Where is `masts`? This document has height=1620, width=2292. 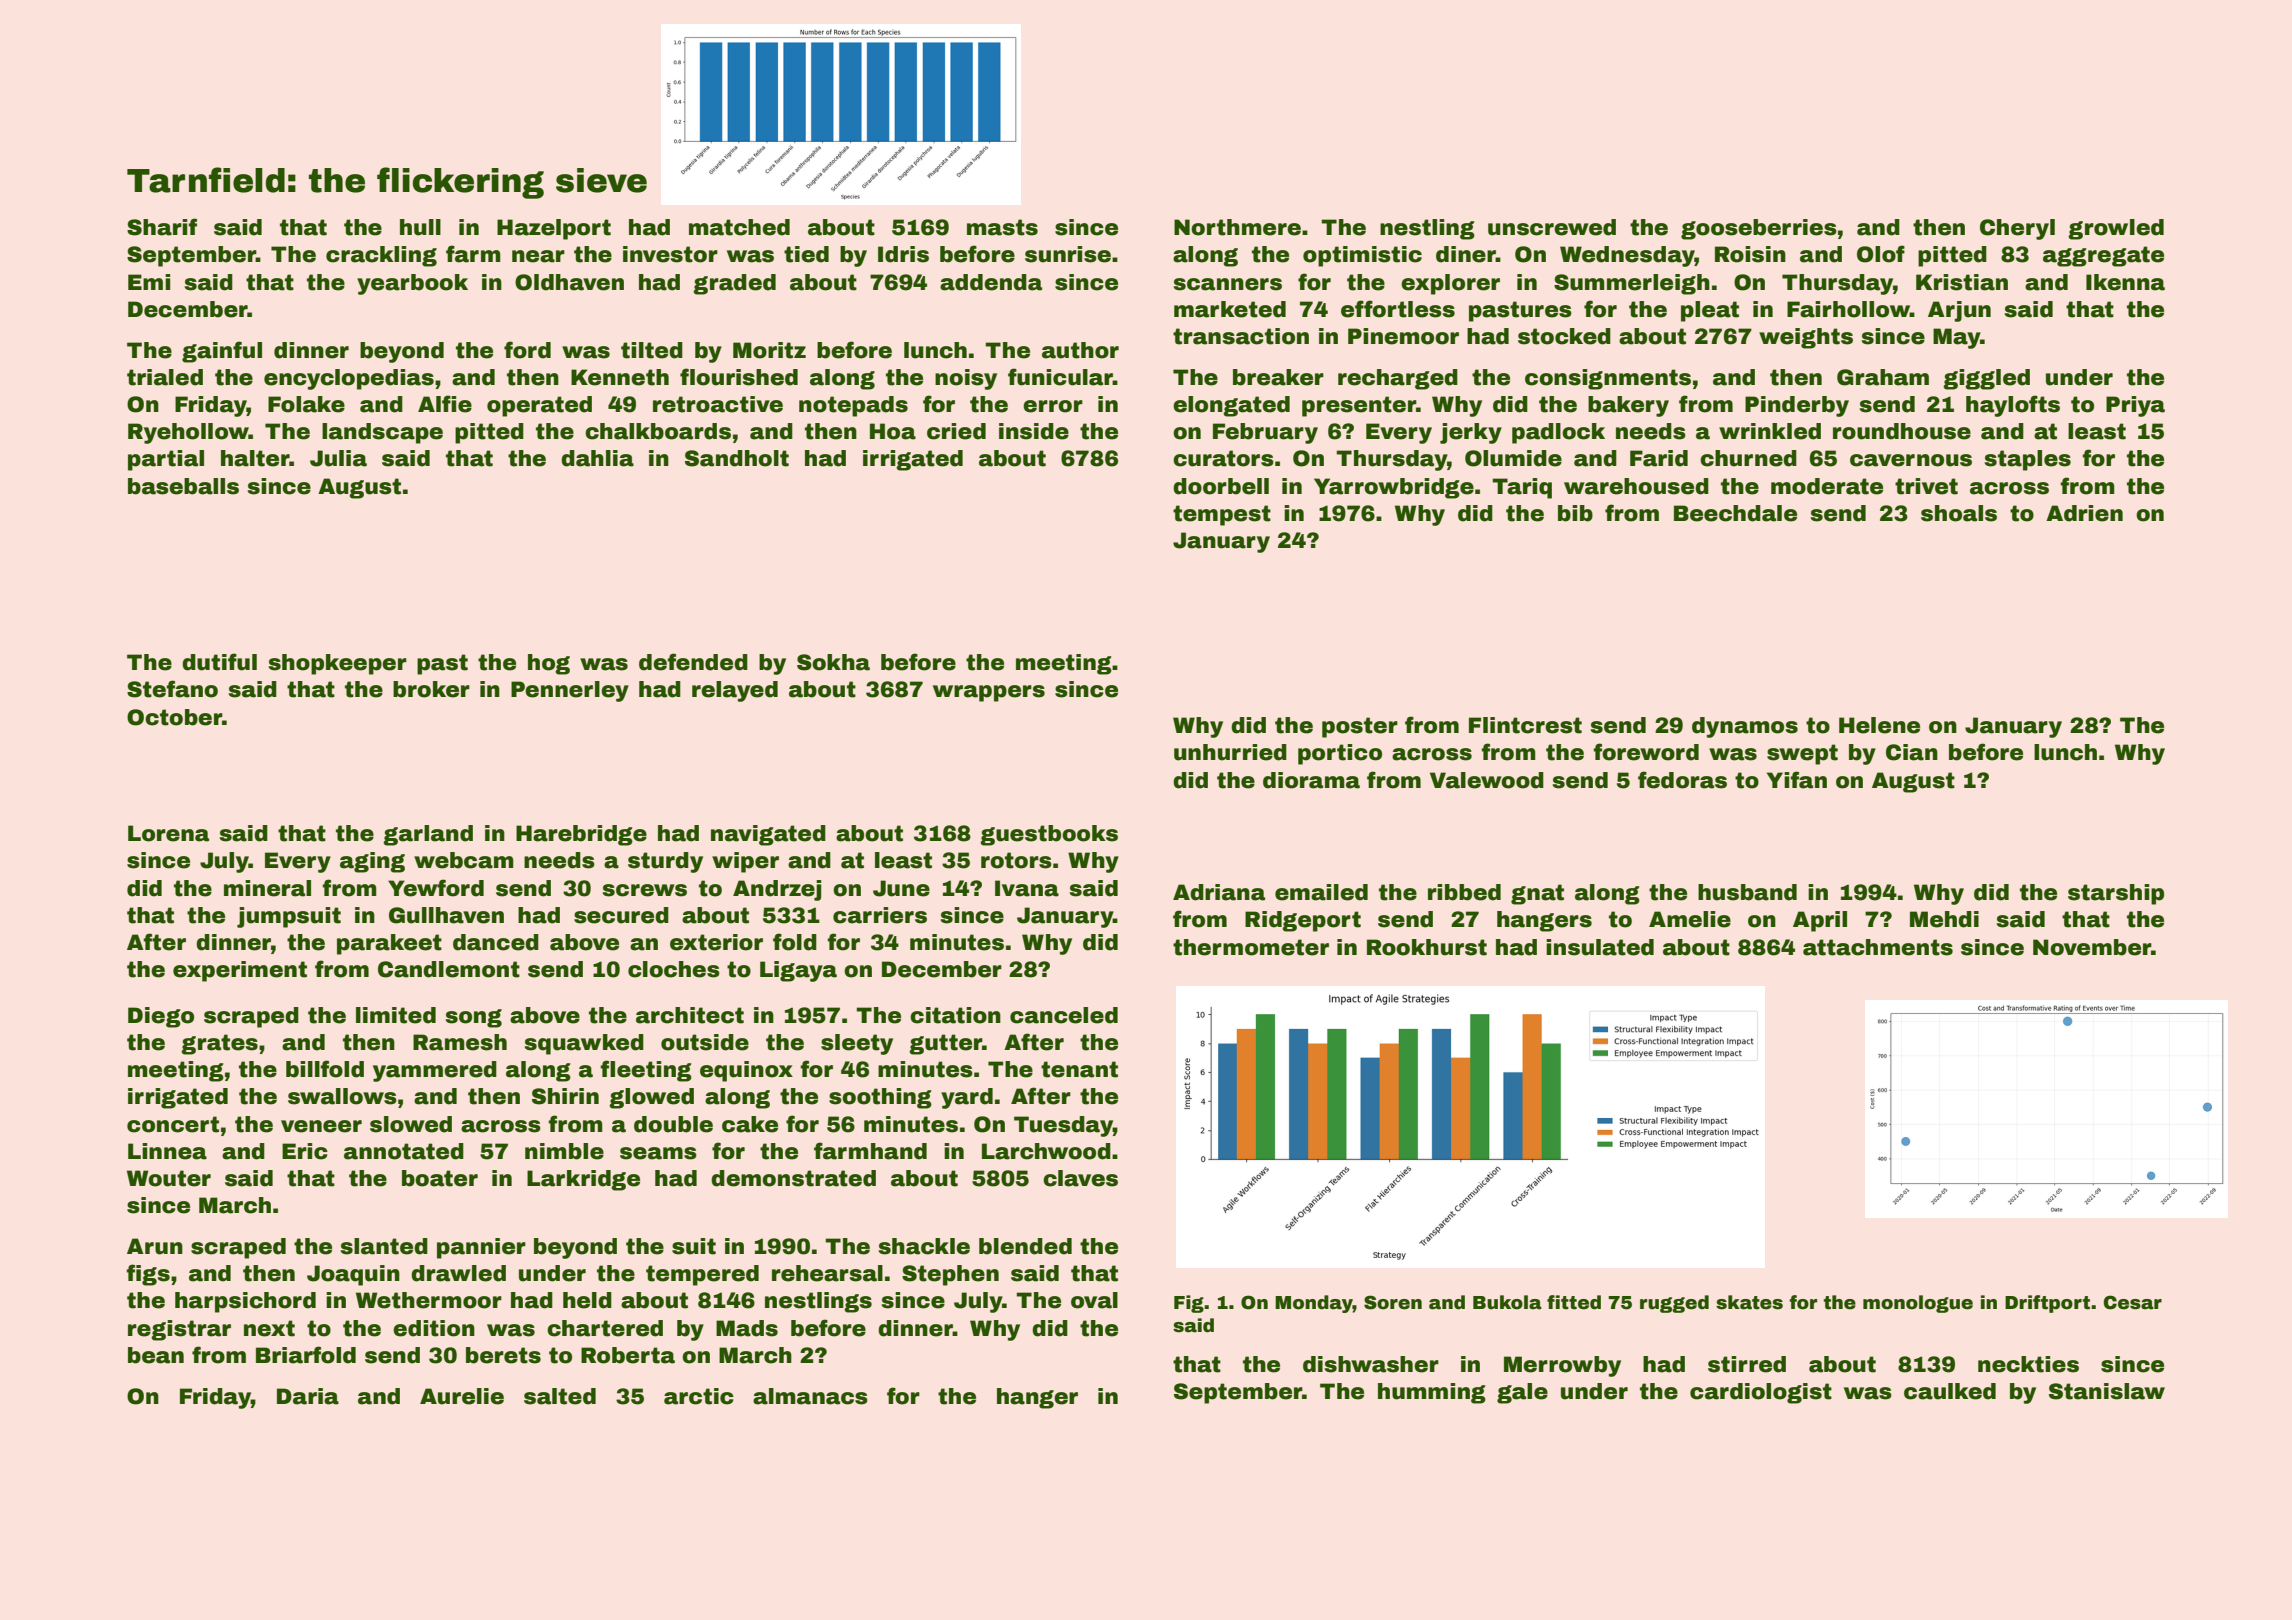
masts is located at coordinates (1002, 227).
